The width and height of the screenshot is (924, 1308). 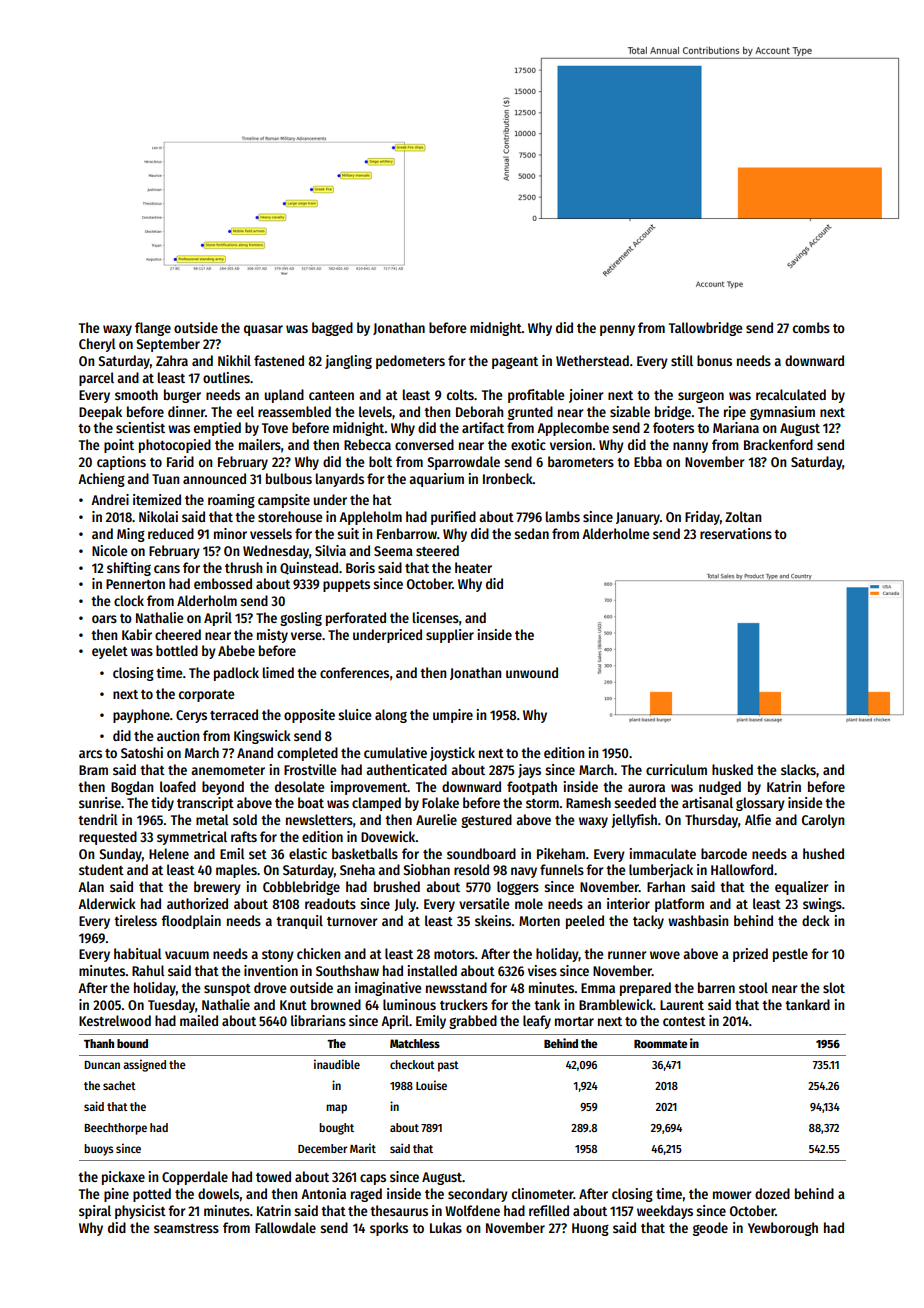 What do you see at coordinates (592, 360) in the screenshot?
I see `Wetherstead` at bounding box center [592, 360].
